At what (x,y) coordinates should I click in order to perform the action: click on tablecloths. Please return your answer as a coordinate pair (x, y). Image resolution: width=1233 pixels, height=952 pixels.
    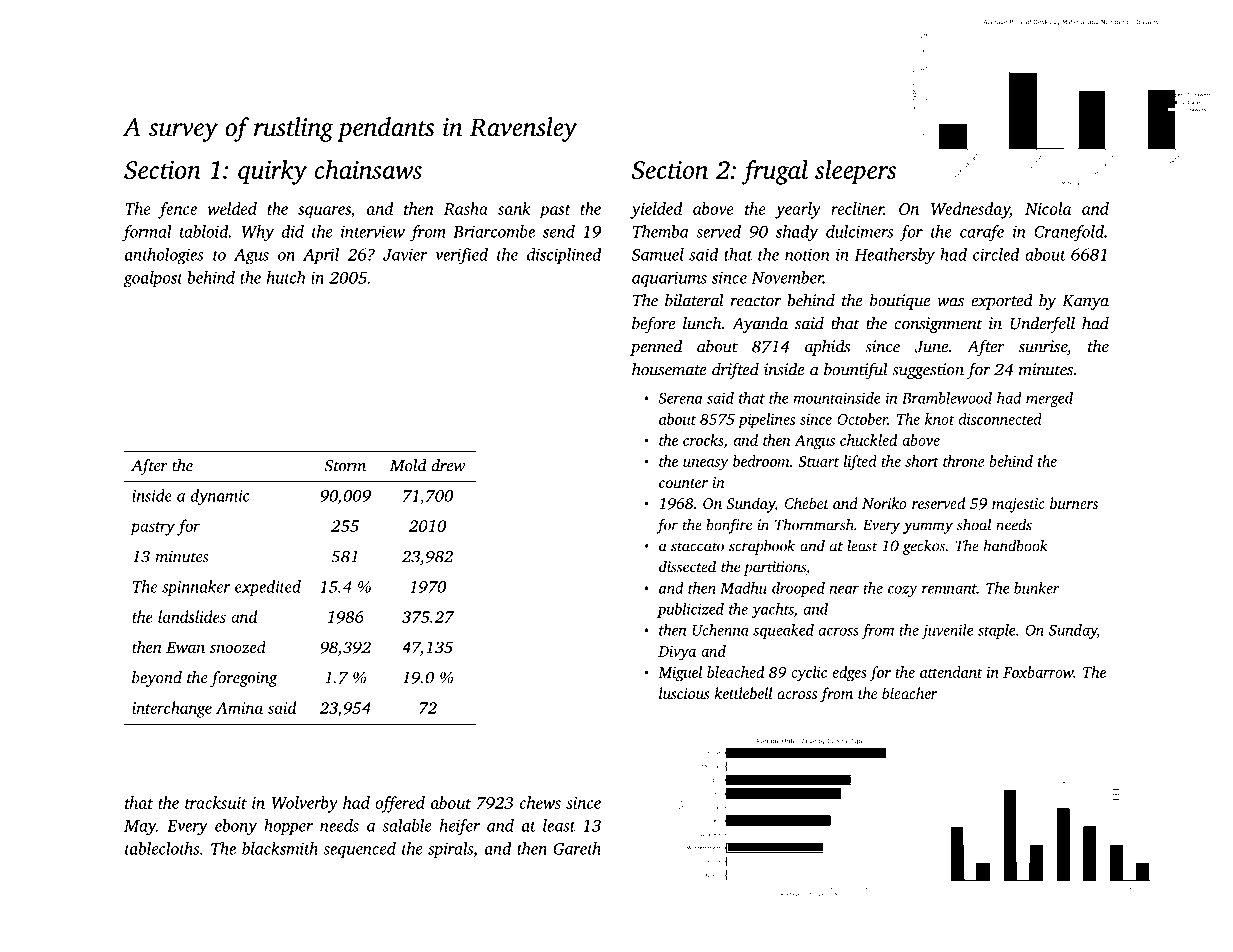
    Looking at the image, I should click on (162, 848).
